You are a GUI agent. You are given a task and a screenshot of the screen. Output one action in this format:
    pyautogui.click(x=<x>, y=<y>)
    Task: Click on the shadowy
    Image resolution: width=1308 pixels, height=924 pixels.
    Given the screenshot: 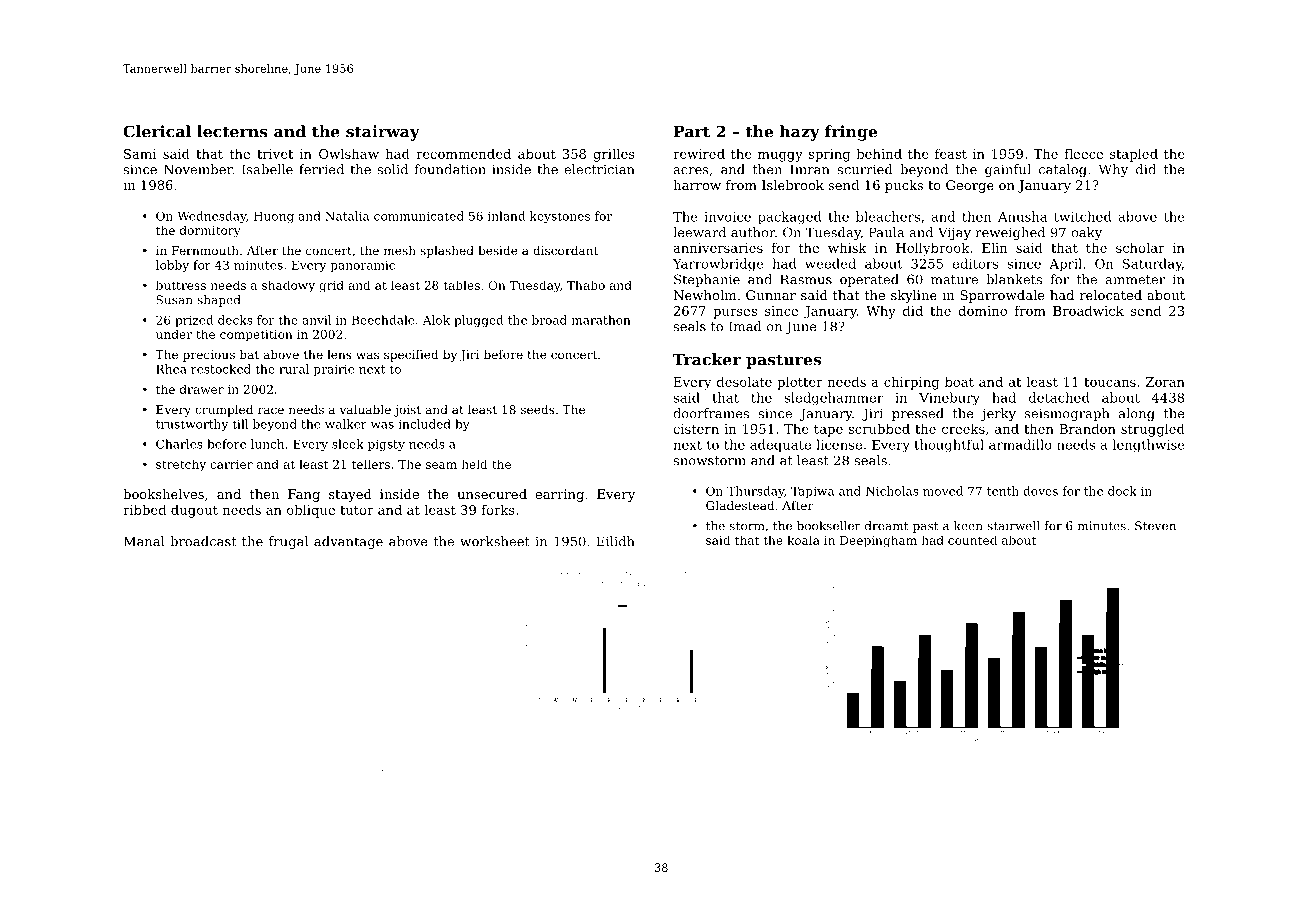 What is the action you would take?
    pyautogui.click(x=288, y=286)
